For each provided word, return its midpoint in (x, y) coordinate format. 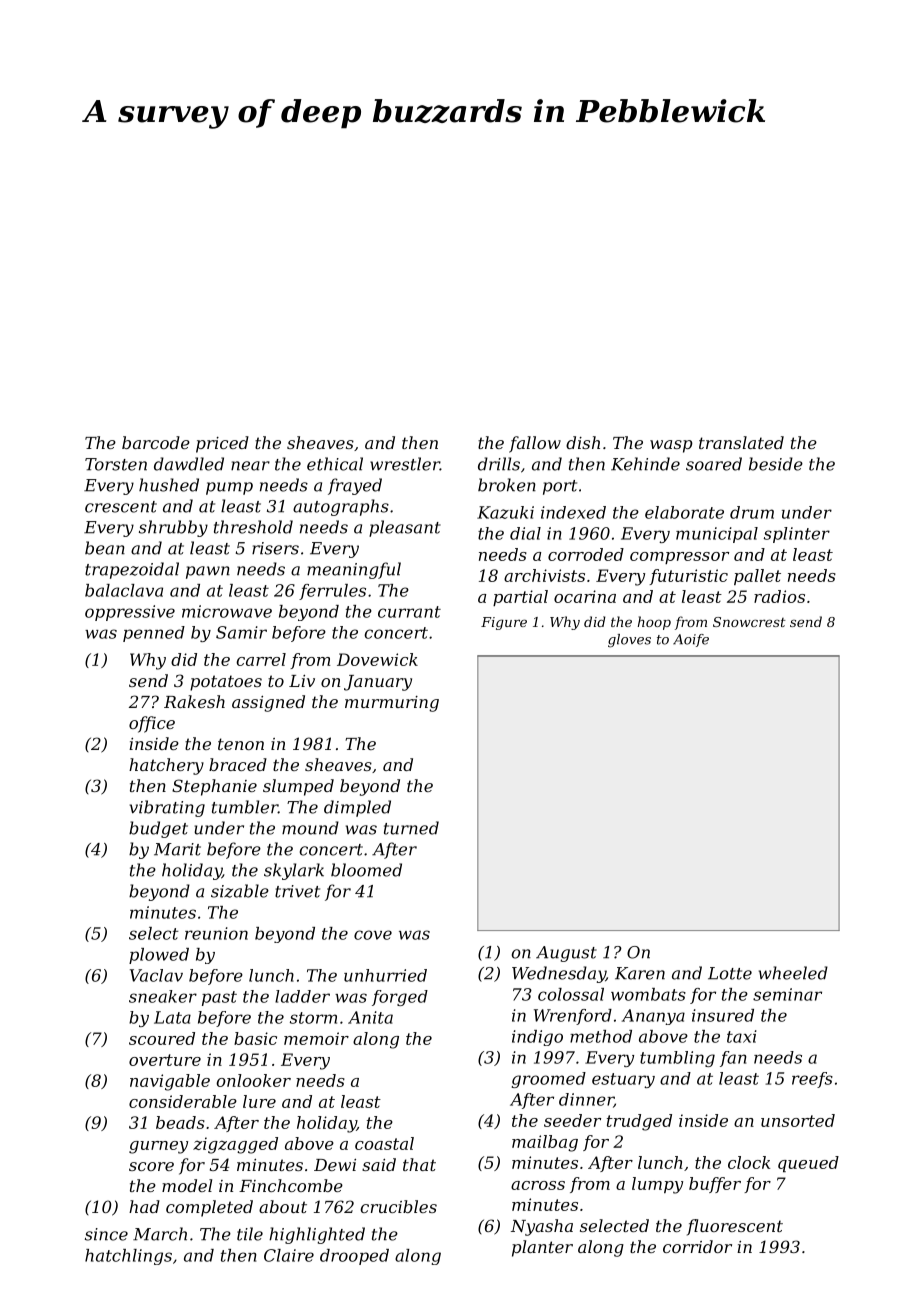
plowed (159, 956)
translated (741, 442)
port (560, 487)
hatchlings (128, 1257)
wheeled (793, 973)
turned (411, 828)
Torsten (116, 464)
